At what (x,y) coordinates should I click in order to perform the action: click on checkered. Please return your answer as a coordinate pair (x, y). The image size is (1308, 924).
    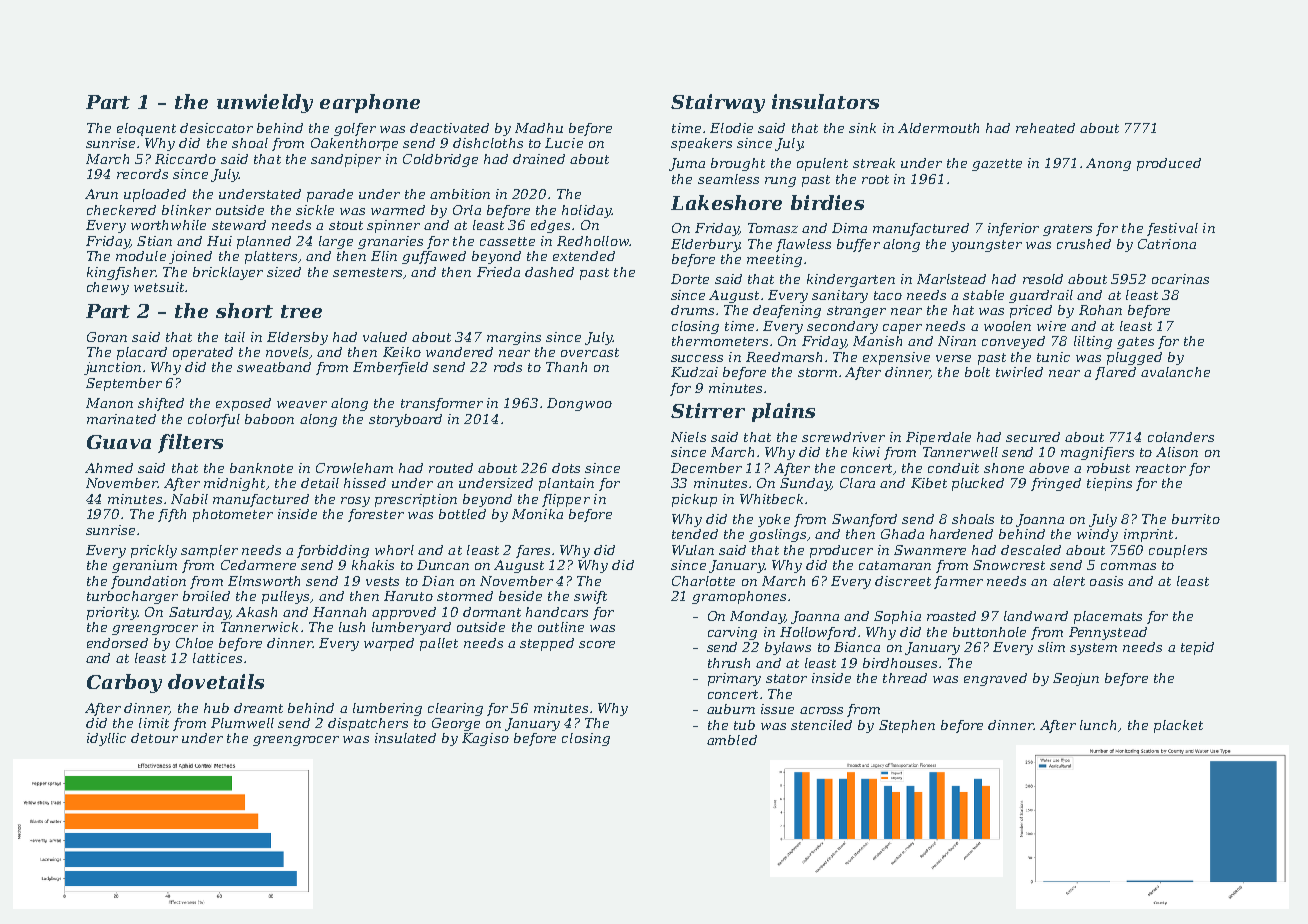
    Looking at the image, I should click on (121, 210).
